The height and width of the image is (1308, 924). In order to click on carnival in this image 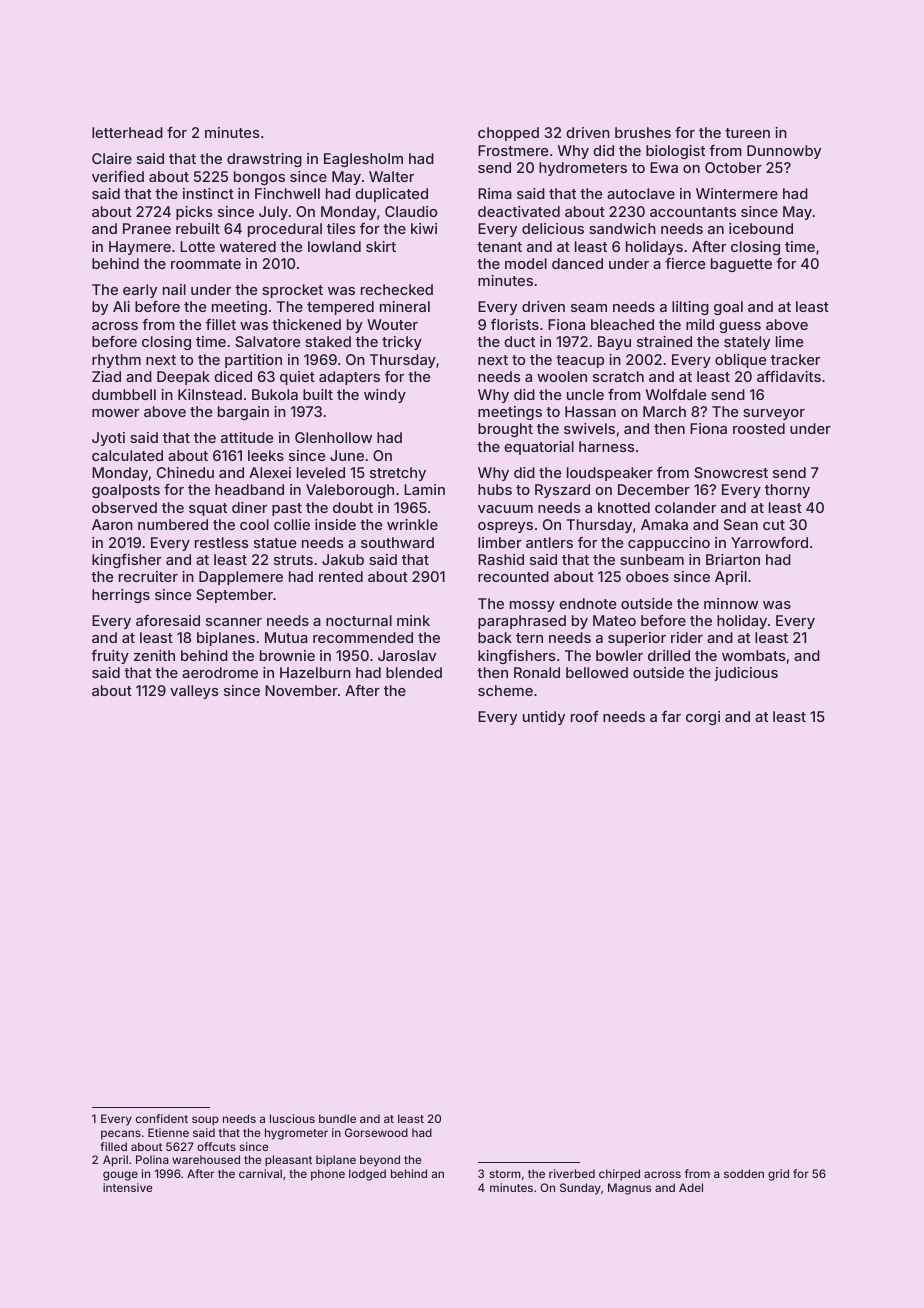, I will do `click(260, 1173)`.
